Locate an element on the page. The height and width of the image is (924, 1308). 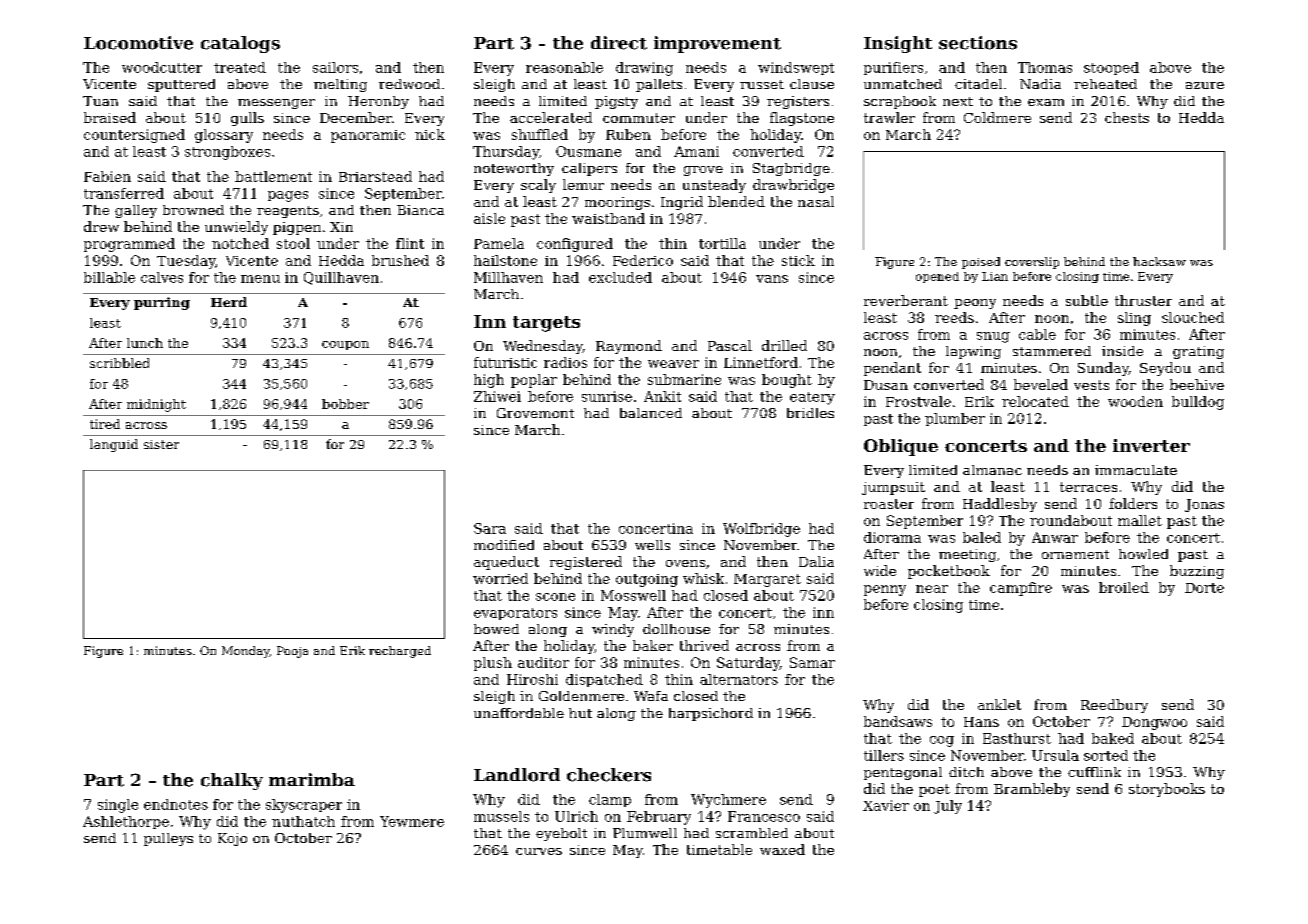
Tuan is located at coordinates (100, 101).
